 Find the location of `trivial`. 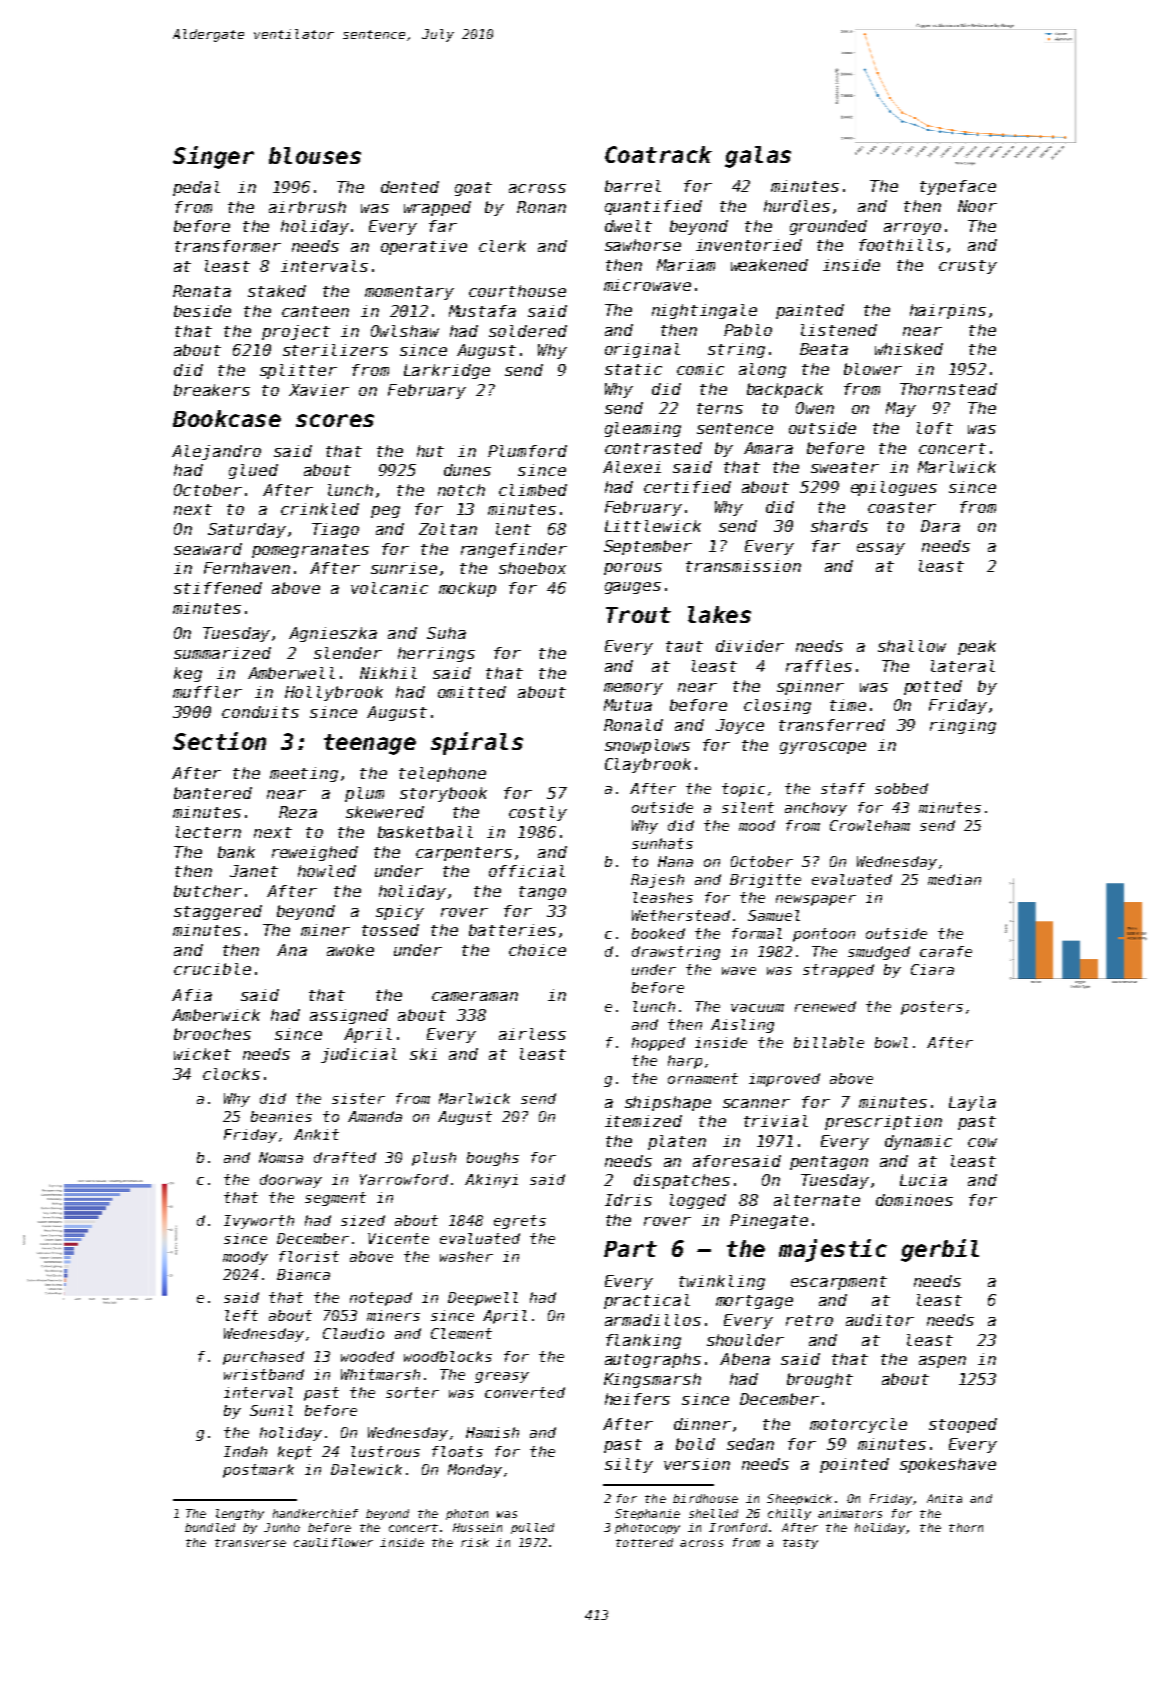

trivial is located at coordinates (776, 1121).
